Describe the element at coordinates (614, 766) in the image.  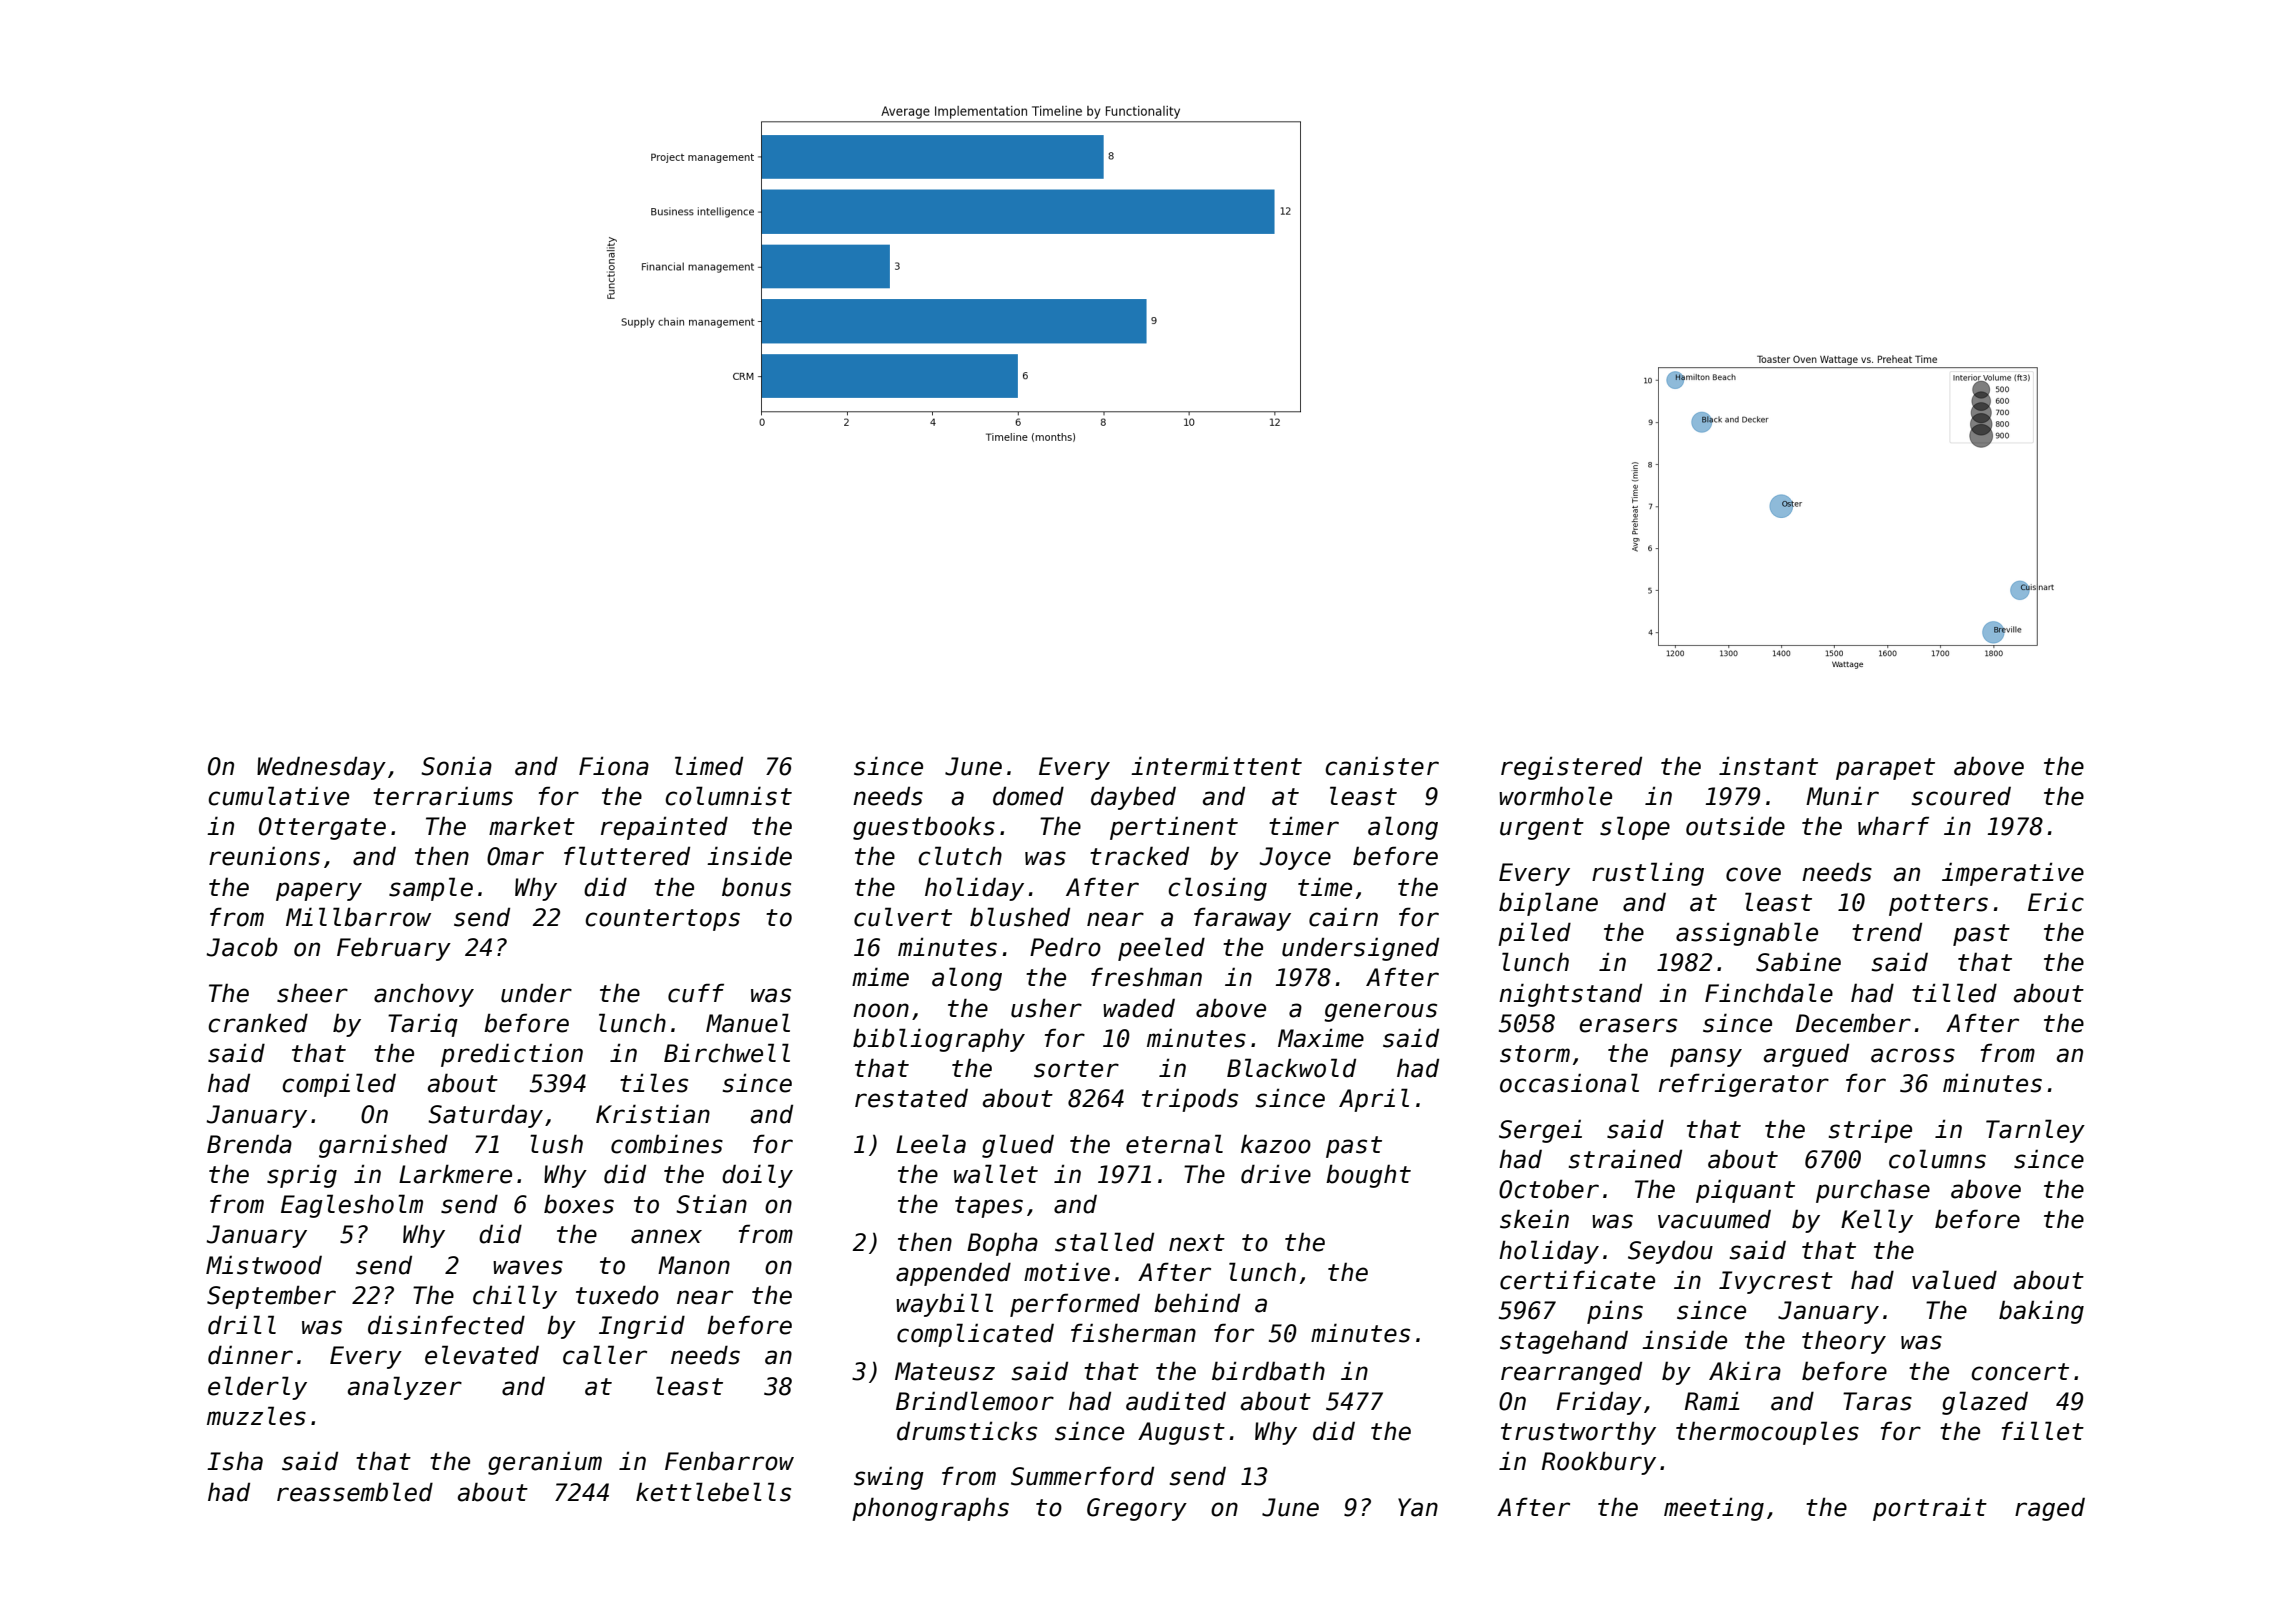
I see `Fiona` at that location.
